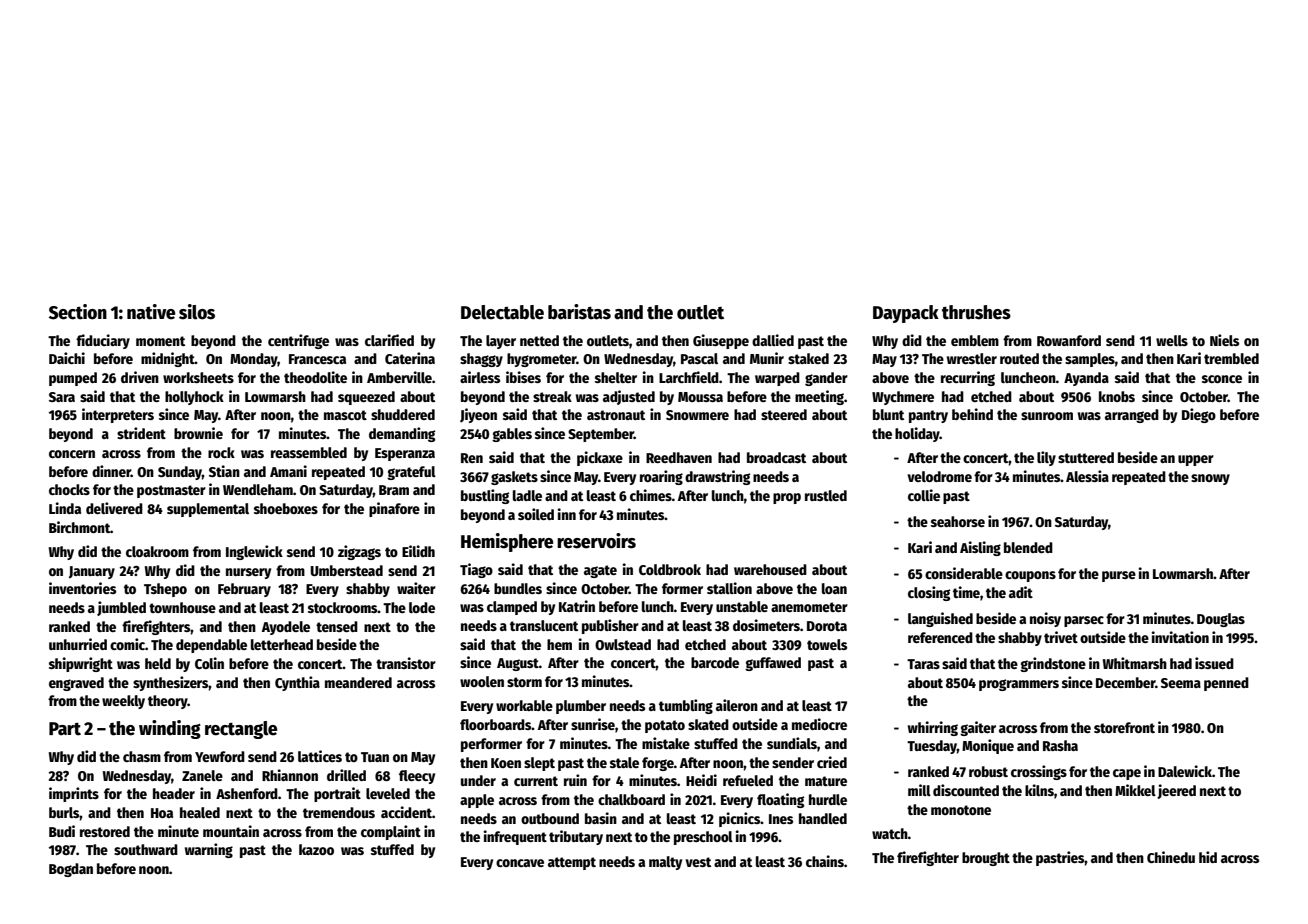 The height and width of the screenshot is (924, 1308). I want to click on pumped, so click(73, 379).
